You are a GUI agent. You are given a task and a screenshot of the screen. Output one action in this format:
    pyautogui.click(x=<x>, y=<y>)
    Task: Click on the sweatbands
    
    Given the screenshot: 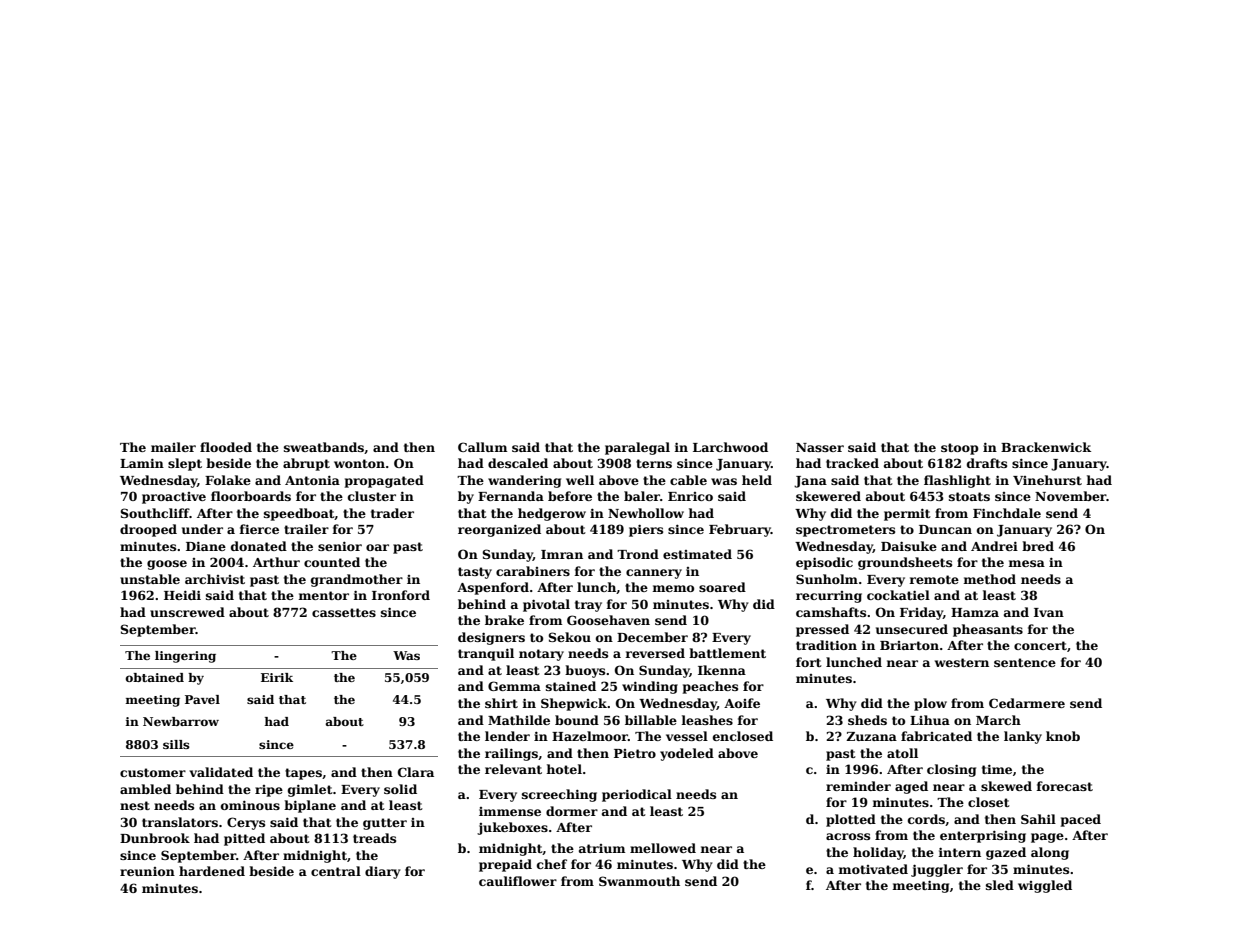 What is the action you would take?
    pyautogui.click(x=324, y=447)
